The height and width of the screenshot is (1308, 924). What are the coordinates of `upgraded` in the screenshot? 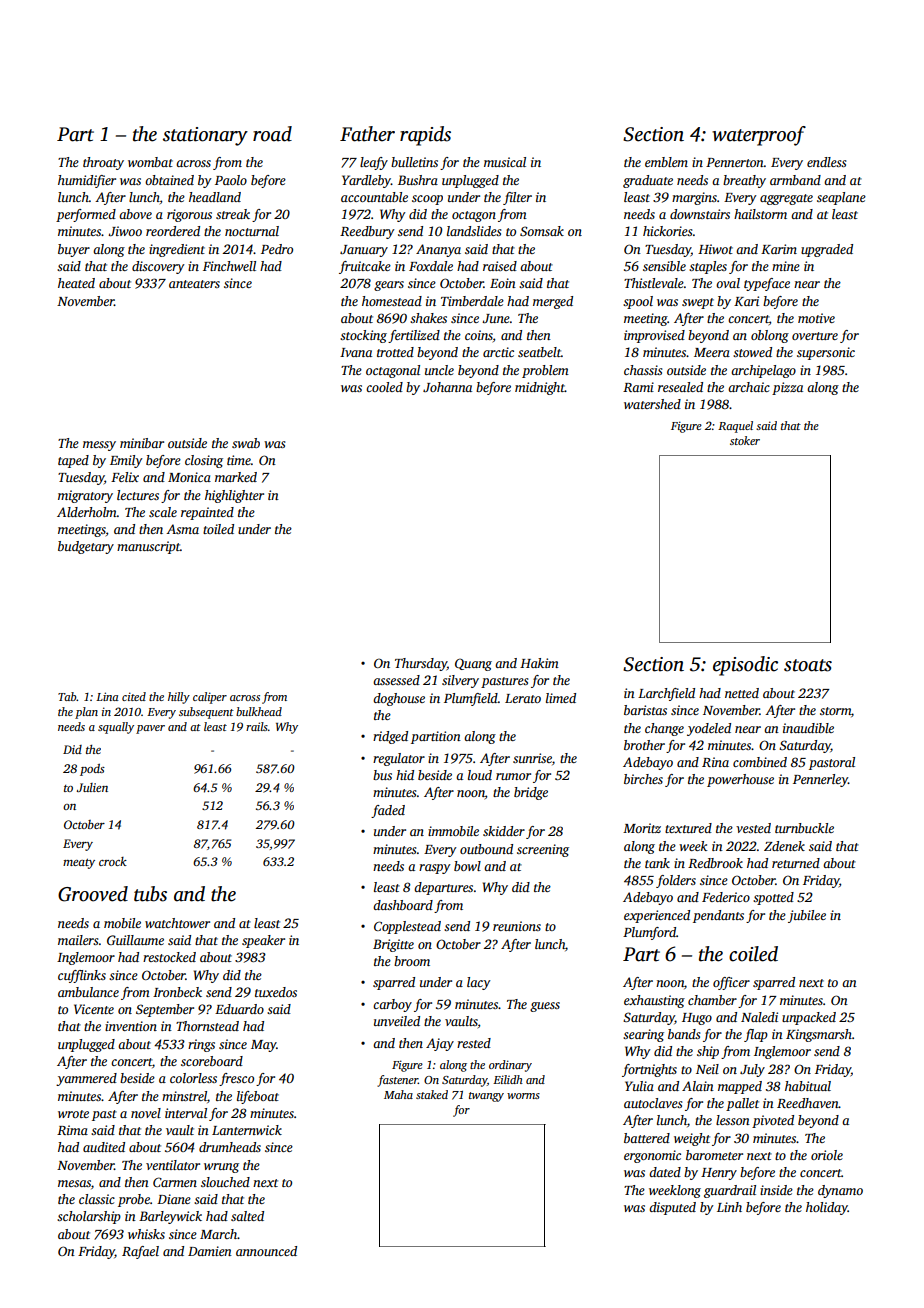 It's located at (827, 250).
